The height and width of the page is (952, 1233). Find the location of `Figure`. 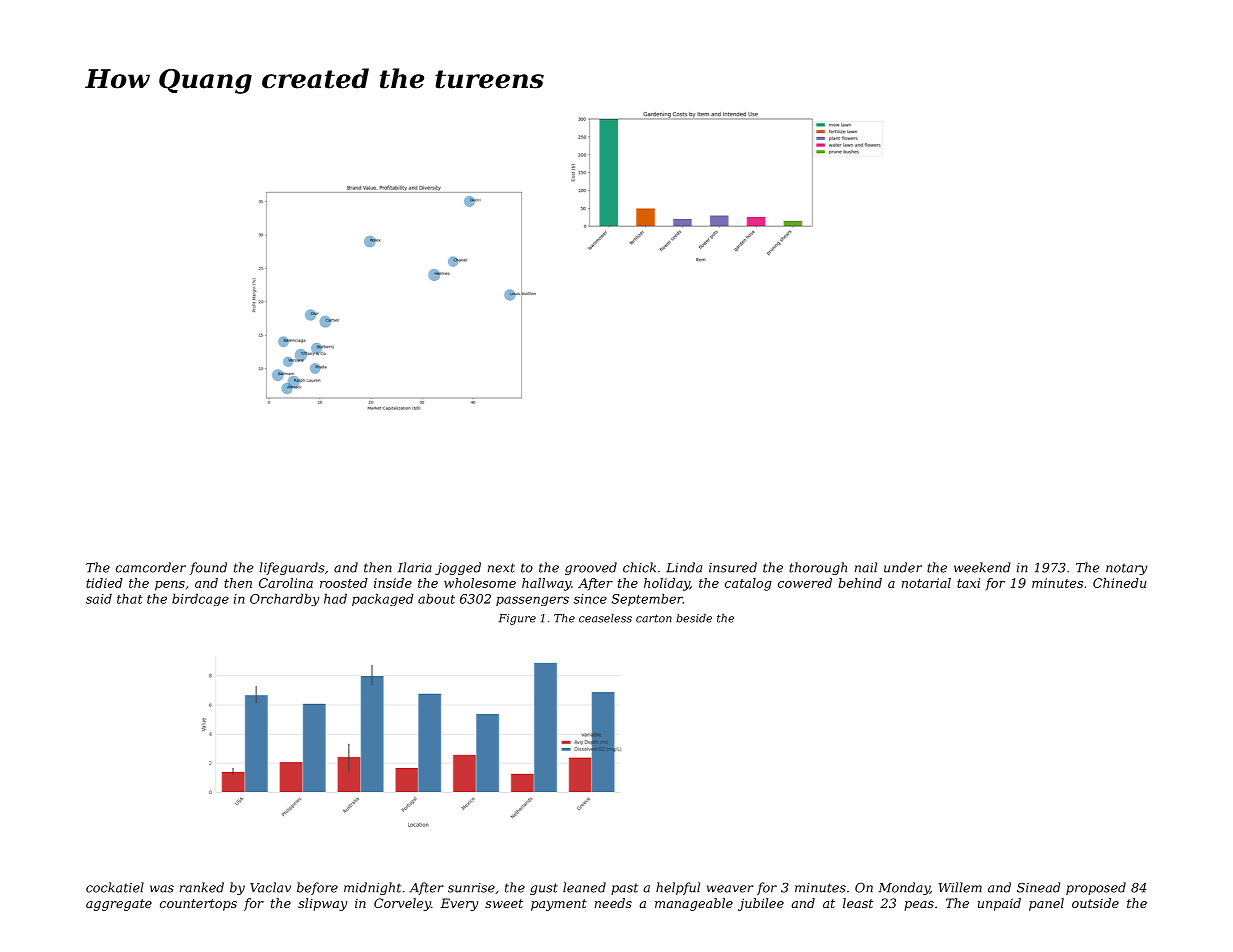

Figure is located at coordinates (517, 619).
